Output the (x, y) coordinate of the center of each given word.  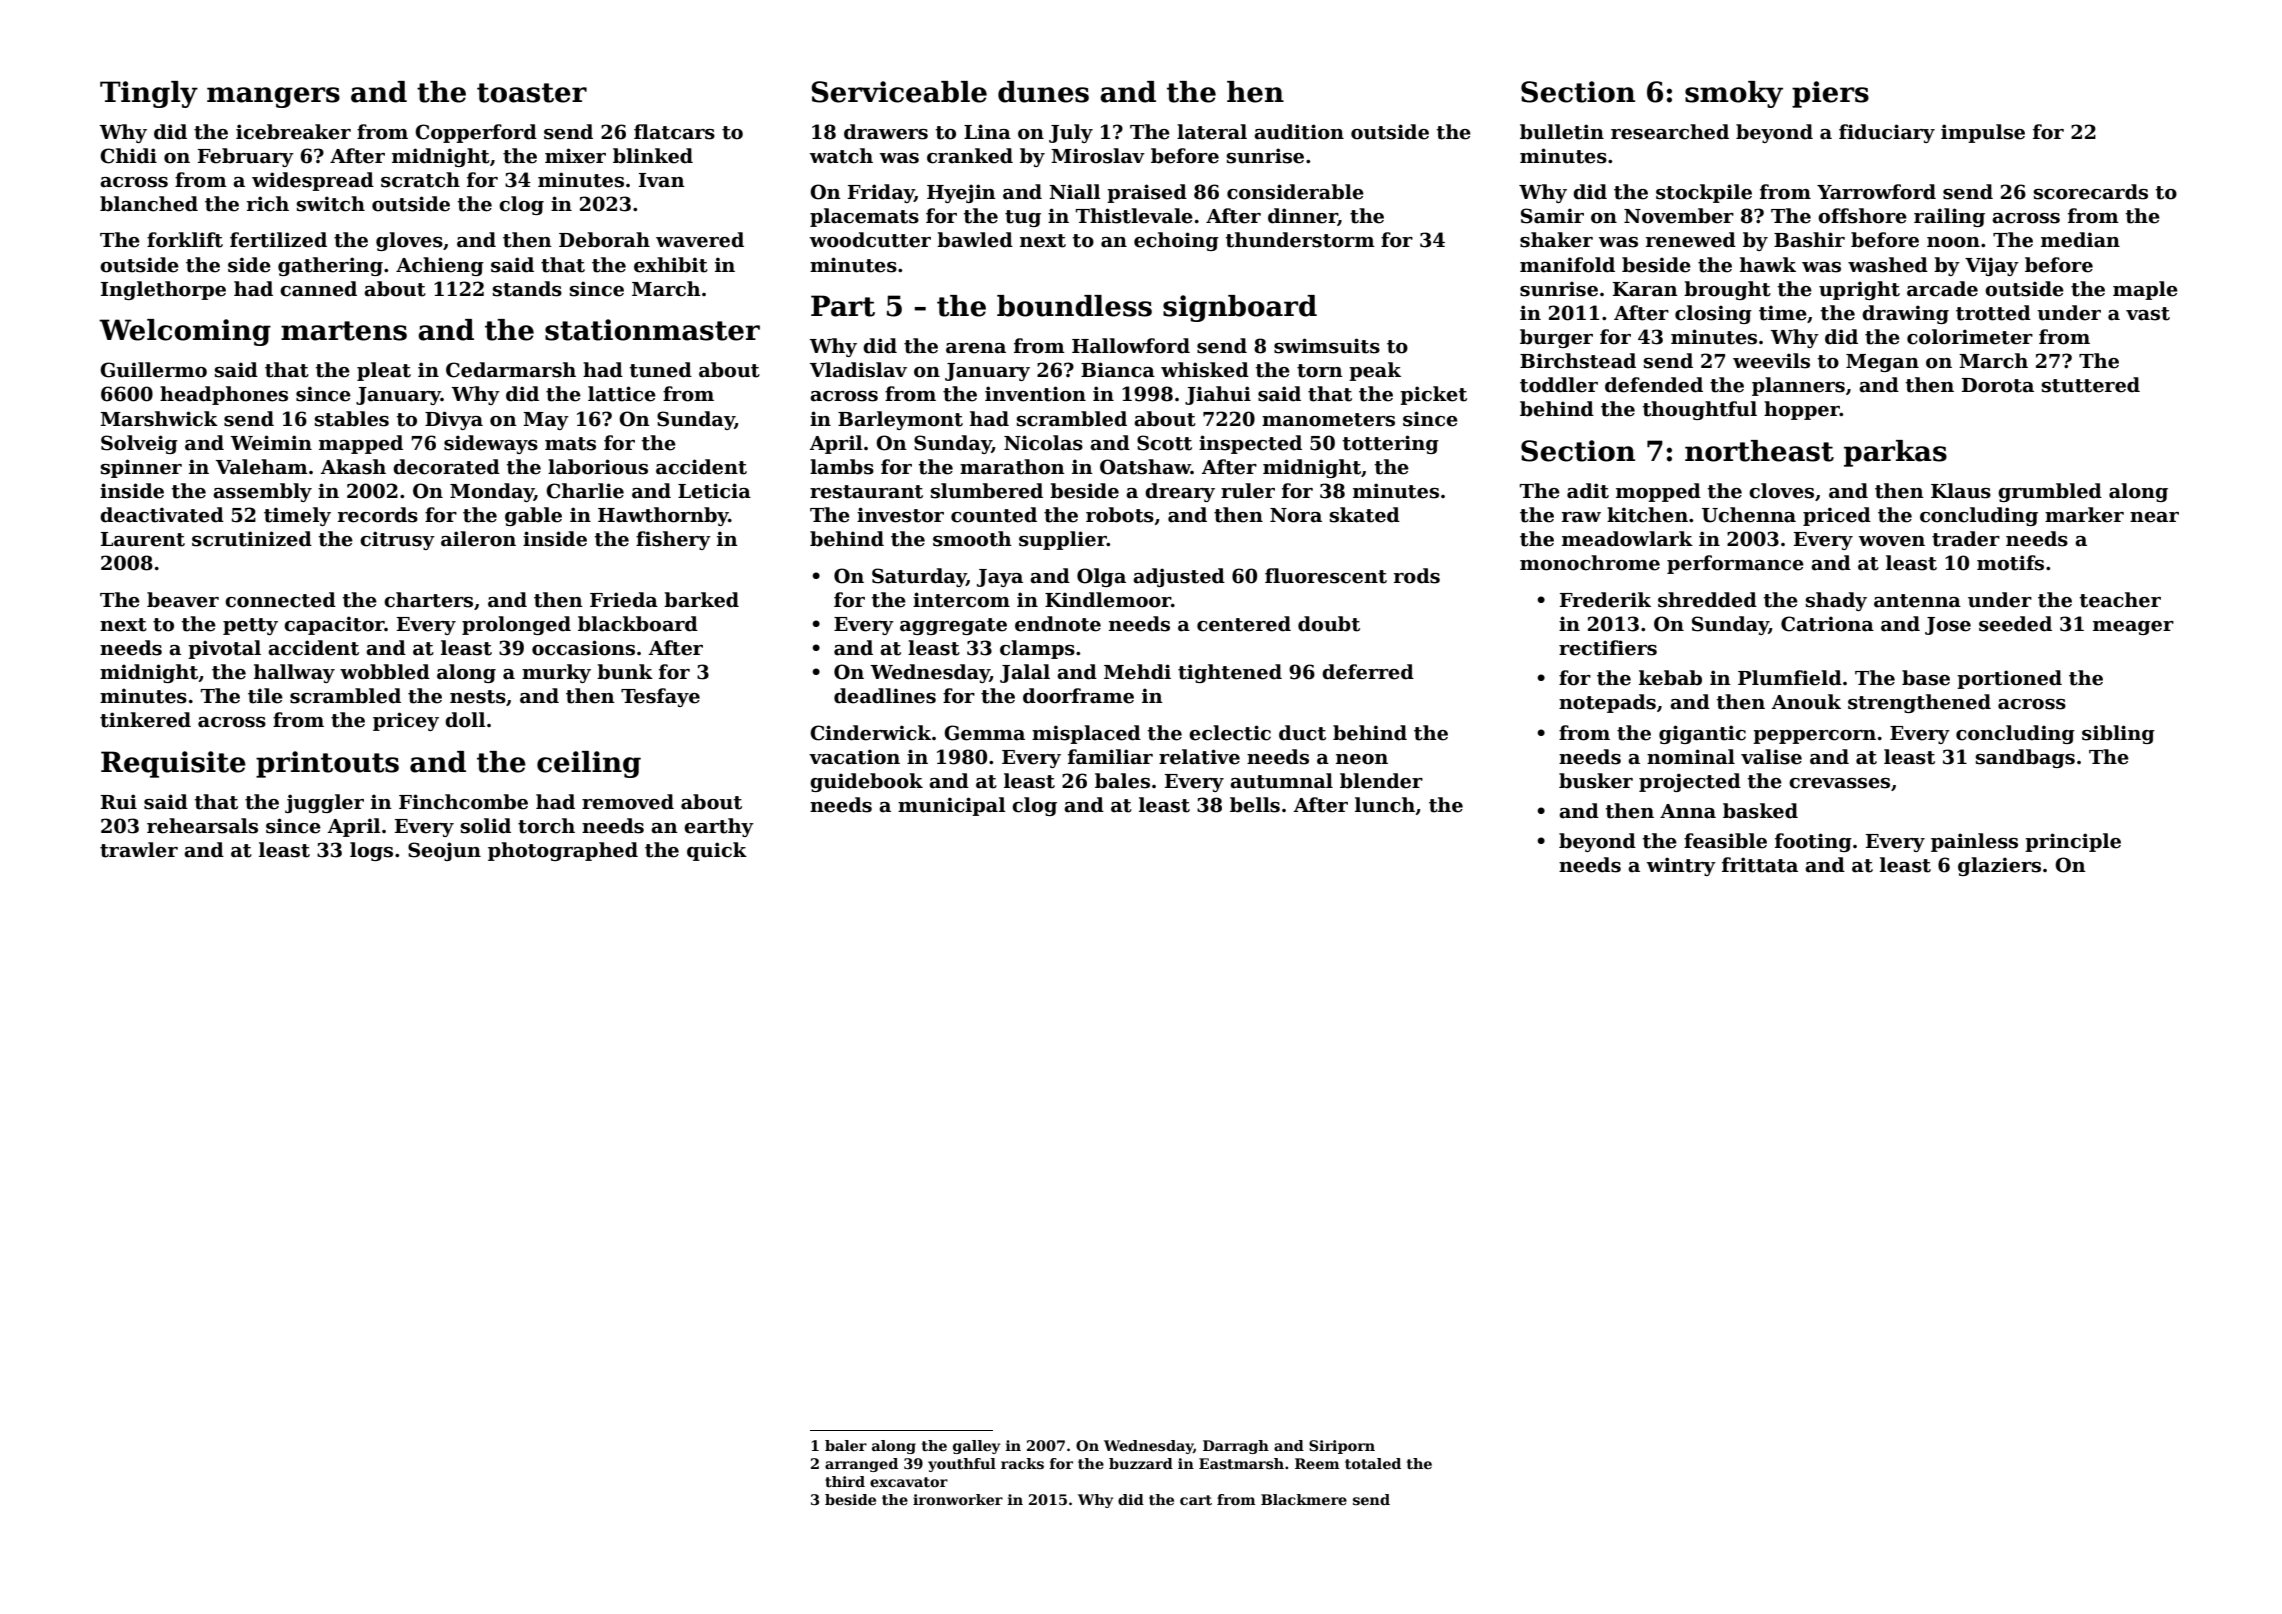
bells (1255, 805)
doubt (1329, 624)
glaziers (1999, 866)
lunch (1385, 805)
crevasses (1839, 783)
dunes (1043, 92)
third (845, 1481)
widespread (313, 181)
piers (1830, 94)
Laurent (143, 539)
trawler (139, 850)
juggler (324, 803)
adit (1588, 491)
